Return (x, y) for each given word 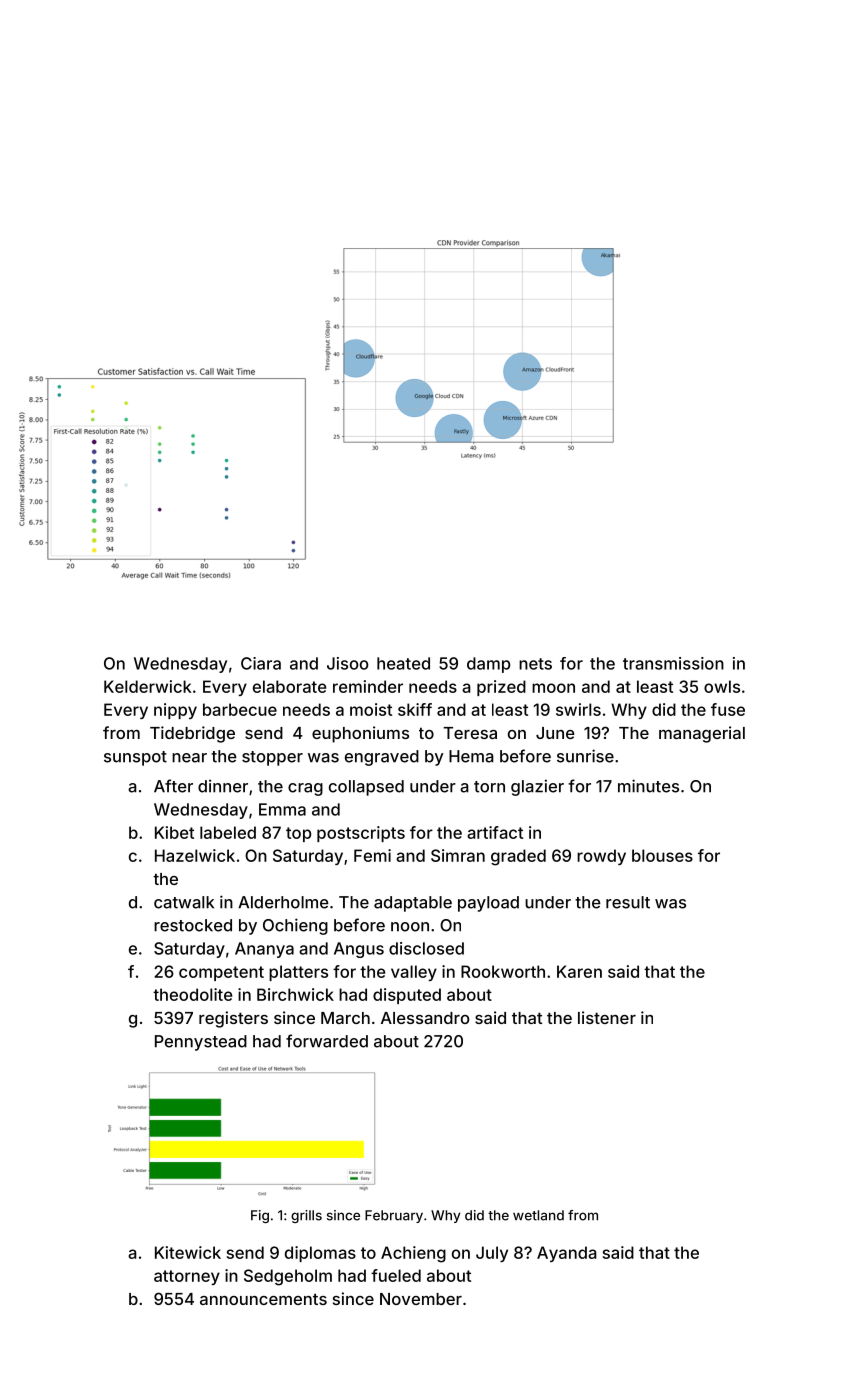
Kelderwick (148, 686)
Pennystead (201, 1043)
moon (553, 688)
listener (607, 1017)
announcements (263, 1299)
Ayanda (567, 1254)
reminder (368, 686)
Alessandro (425, 1018)
